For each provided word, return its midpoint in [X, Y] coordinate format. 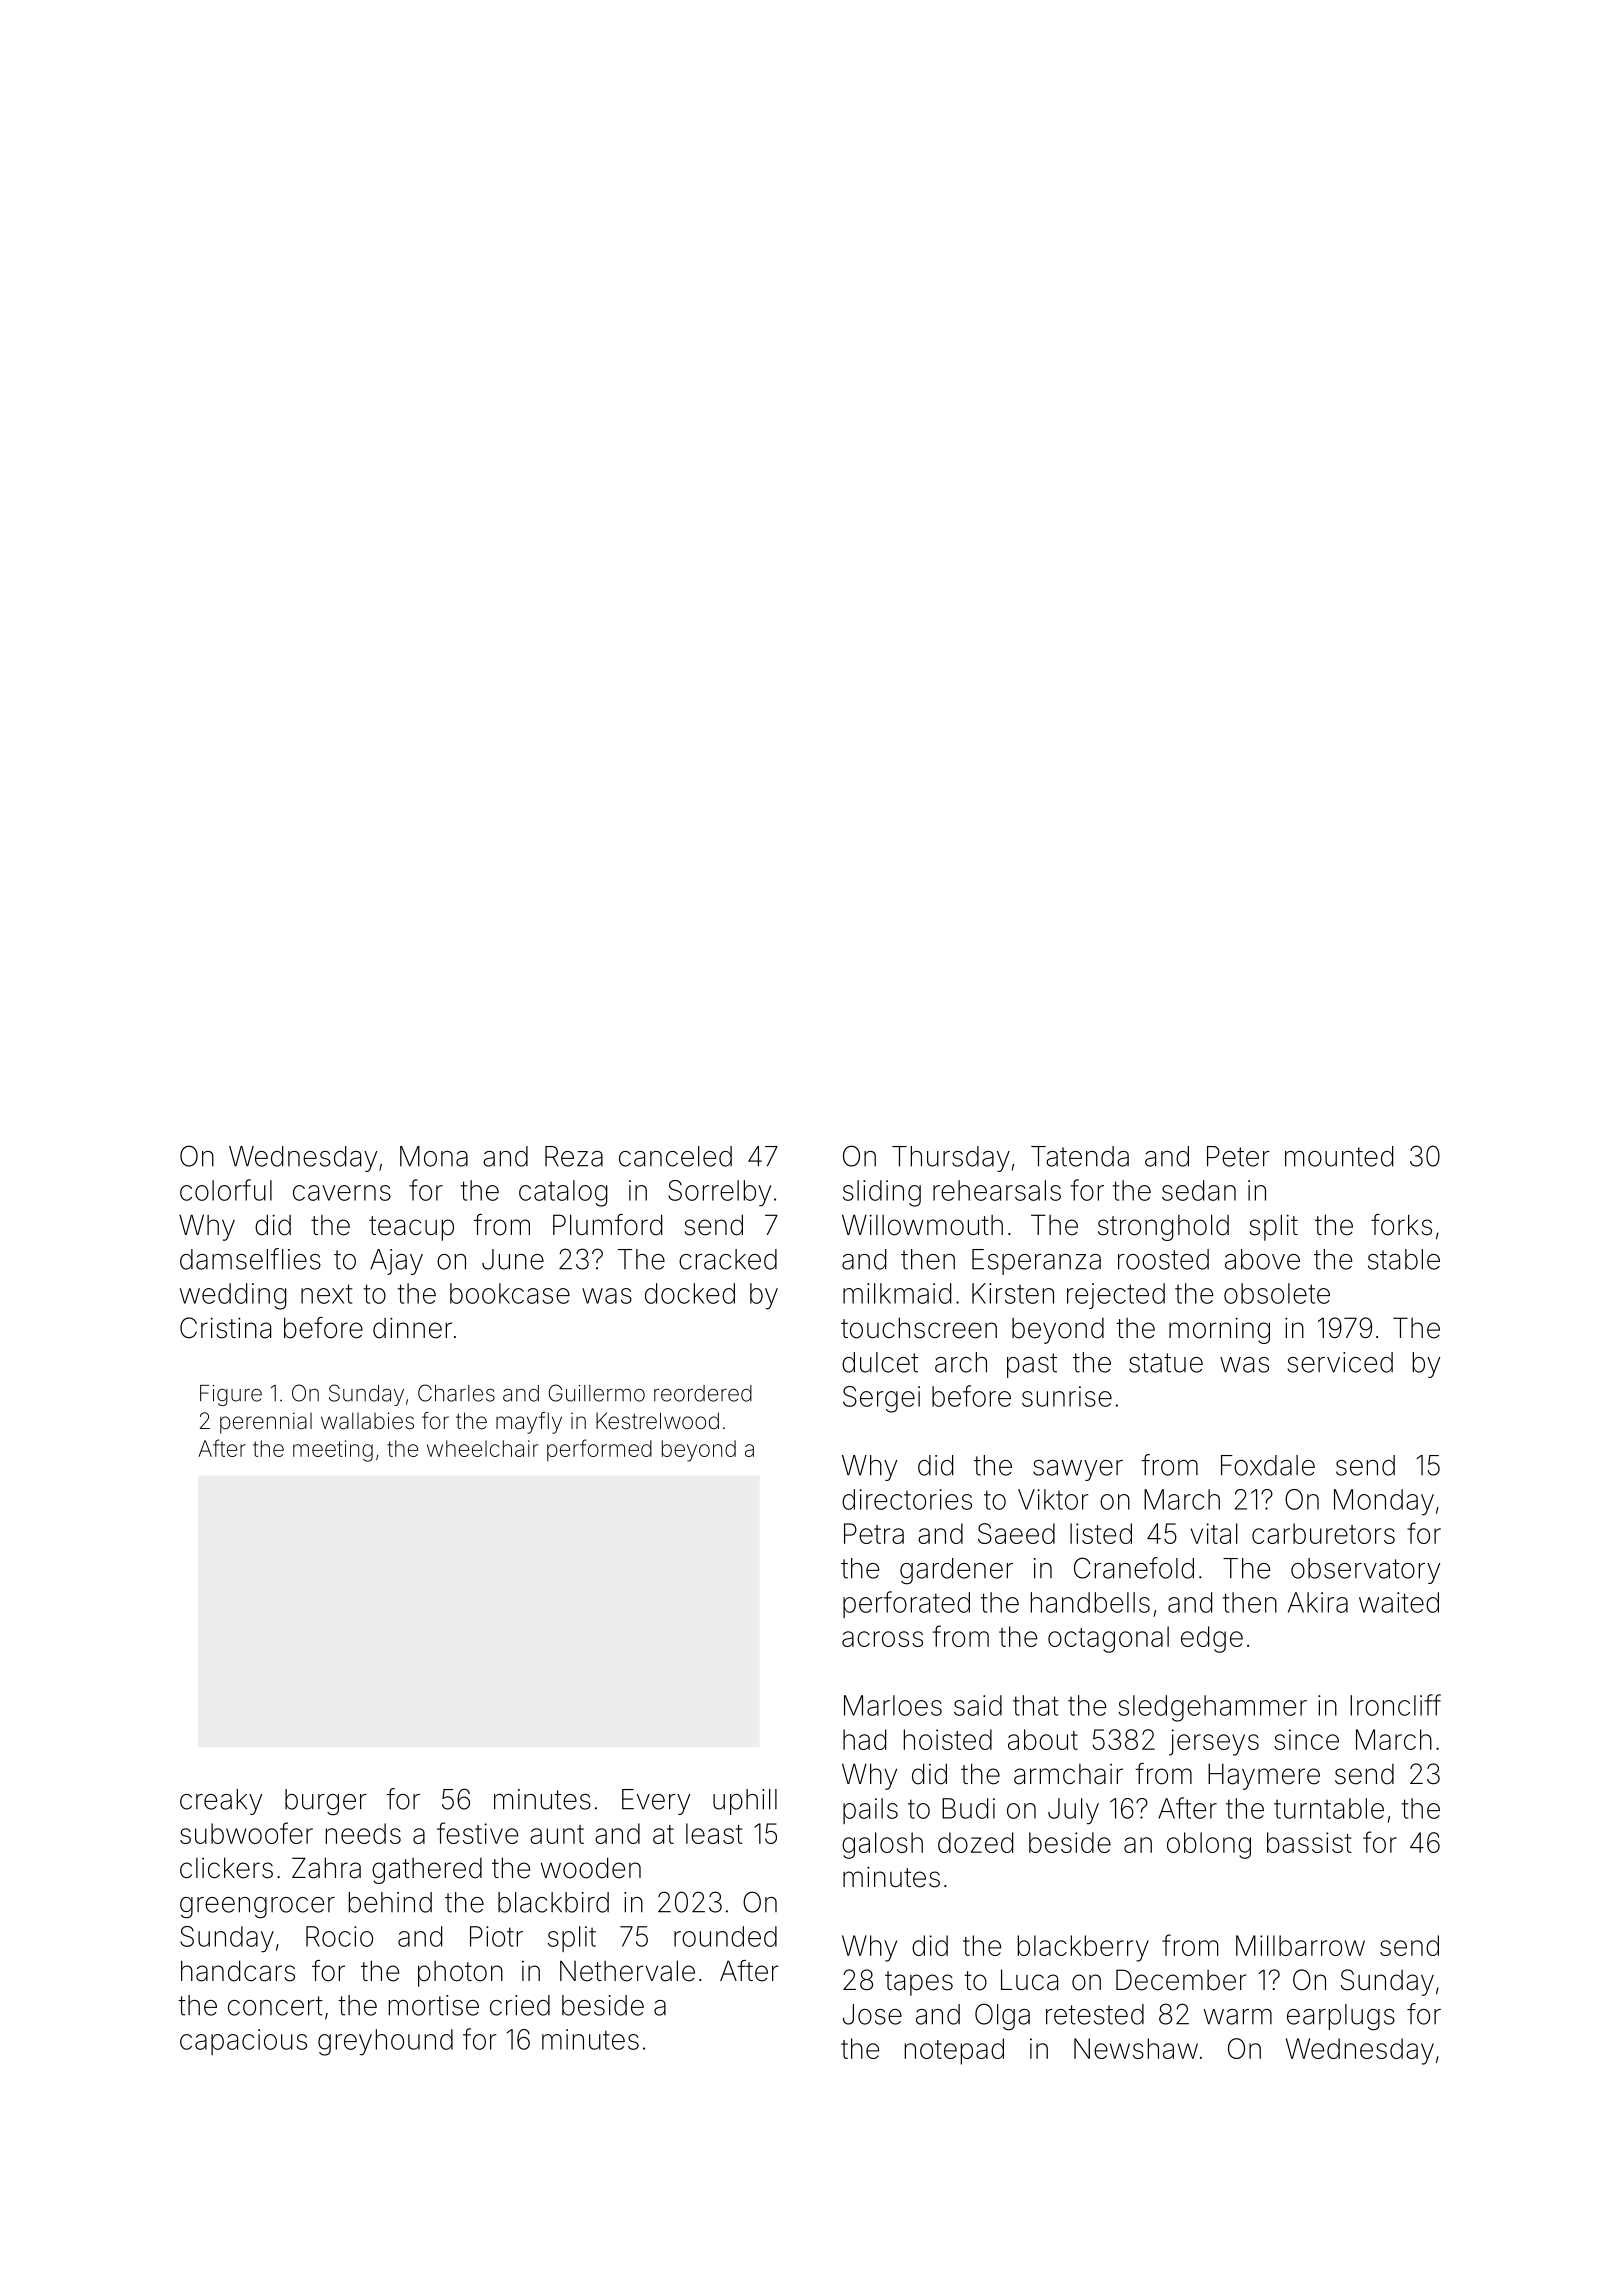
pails [870, 1811]
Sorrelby [719, 1193]
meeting [333, 1451]
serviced [1340, 1362]
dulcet [880, 1362]
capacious [243, 2042]
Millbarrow [1300, 1945]
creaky [221, 1802]
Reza [574, 1156]
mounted [1339, 1156]
